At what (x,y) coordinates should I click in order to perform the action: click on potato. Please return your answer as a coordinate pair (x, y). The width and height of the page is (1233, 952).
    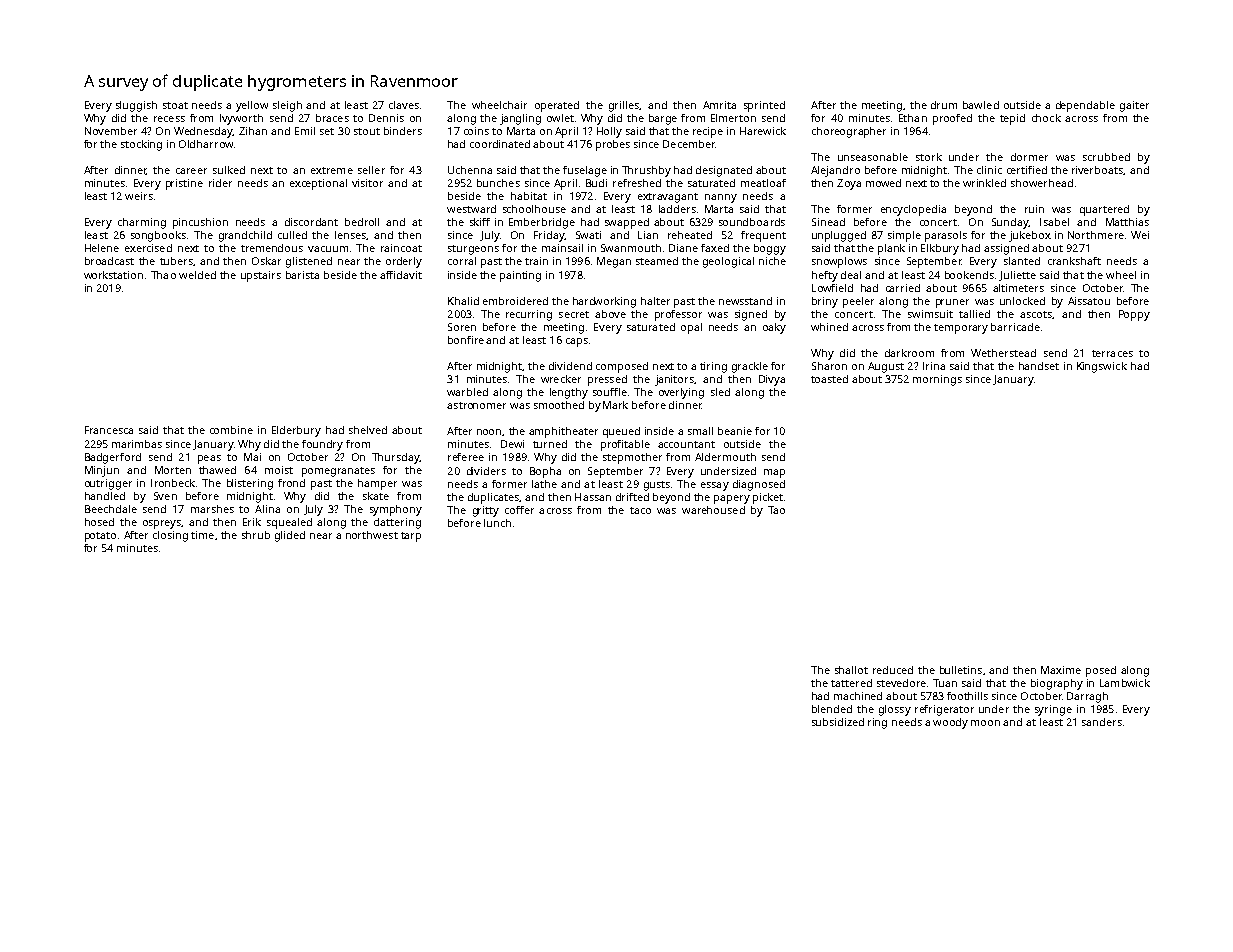
    Looking at the image, I should click on (100, 537).
